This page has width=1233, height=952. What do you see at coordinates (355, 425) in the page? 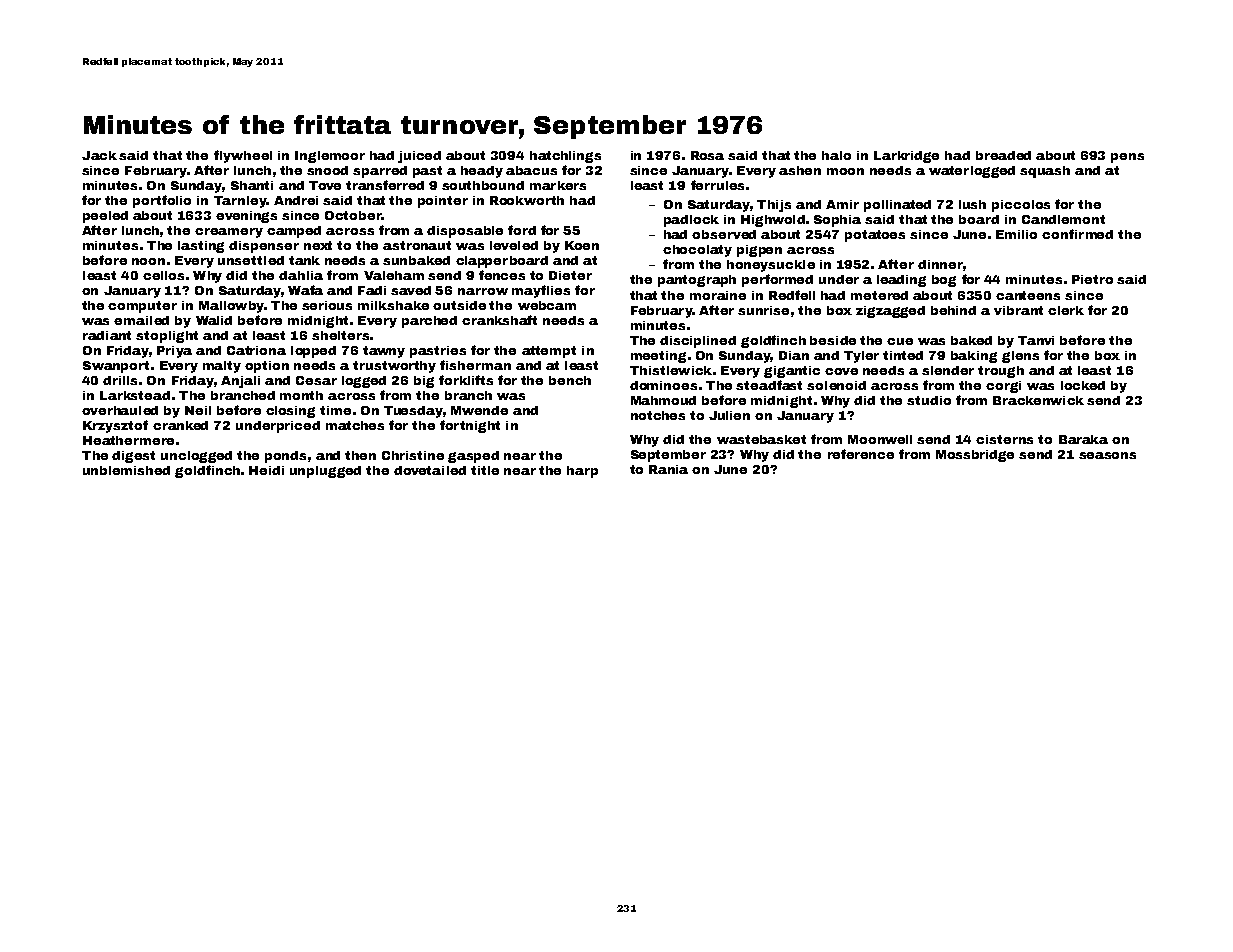
I see `matches` at bounding box center [355, 425].
